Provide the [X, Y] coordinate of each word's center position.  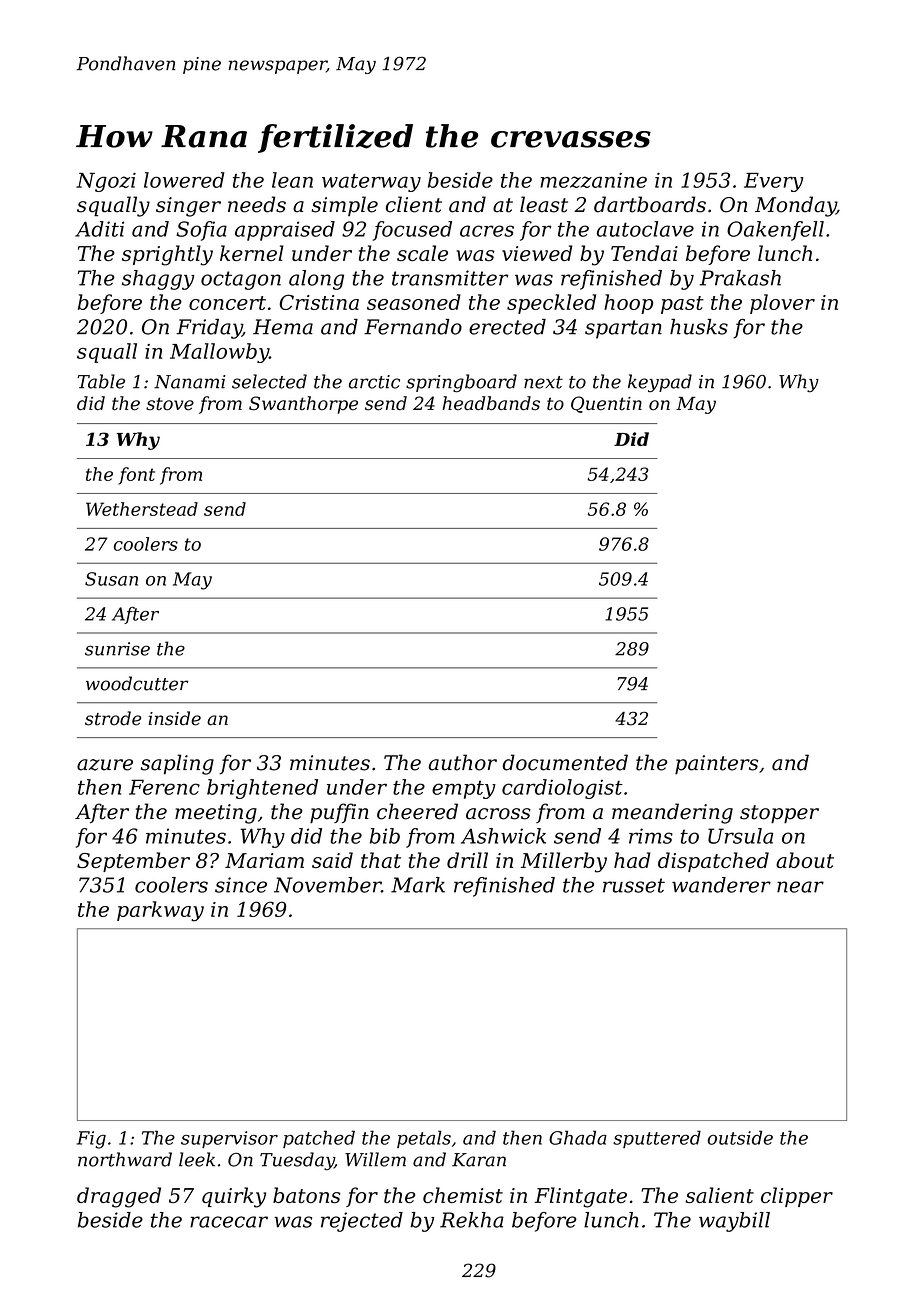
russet [634, 885]
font [136, 476]
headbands [491, 403]
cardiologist [562, 789]
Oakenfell [775, 231]
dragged [119, 1197]
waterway [371, 183]
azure [105, 765]
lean [292, 180]
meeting [216, 814]
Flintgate [581, 1197]
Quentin [606, 404]
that [381, 860]
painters [716, 765]
